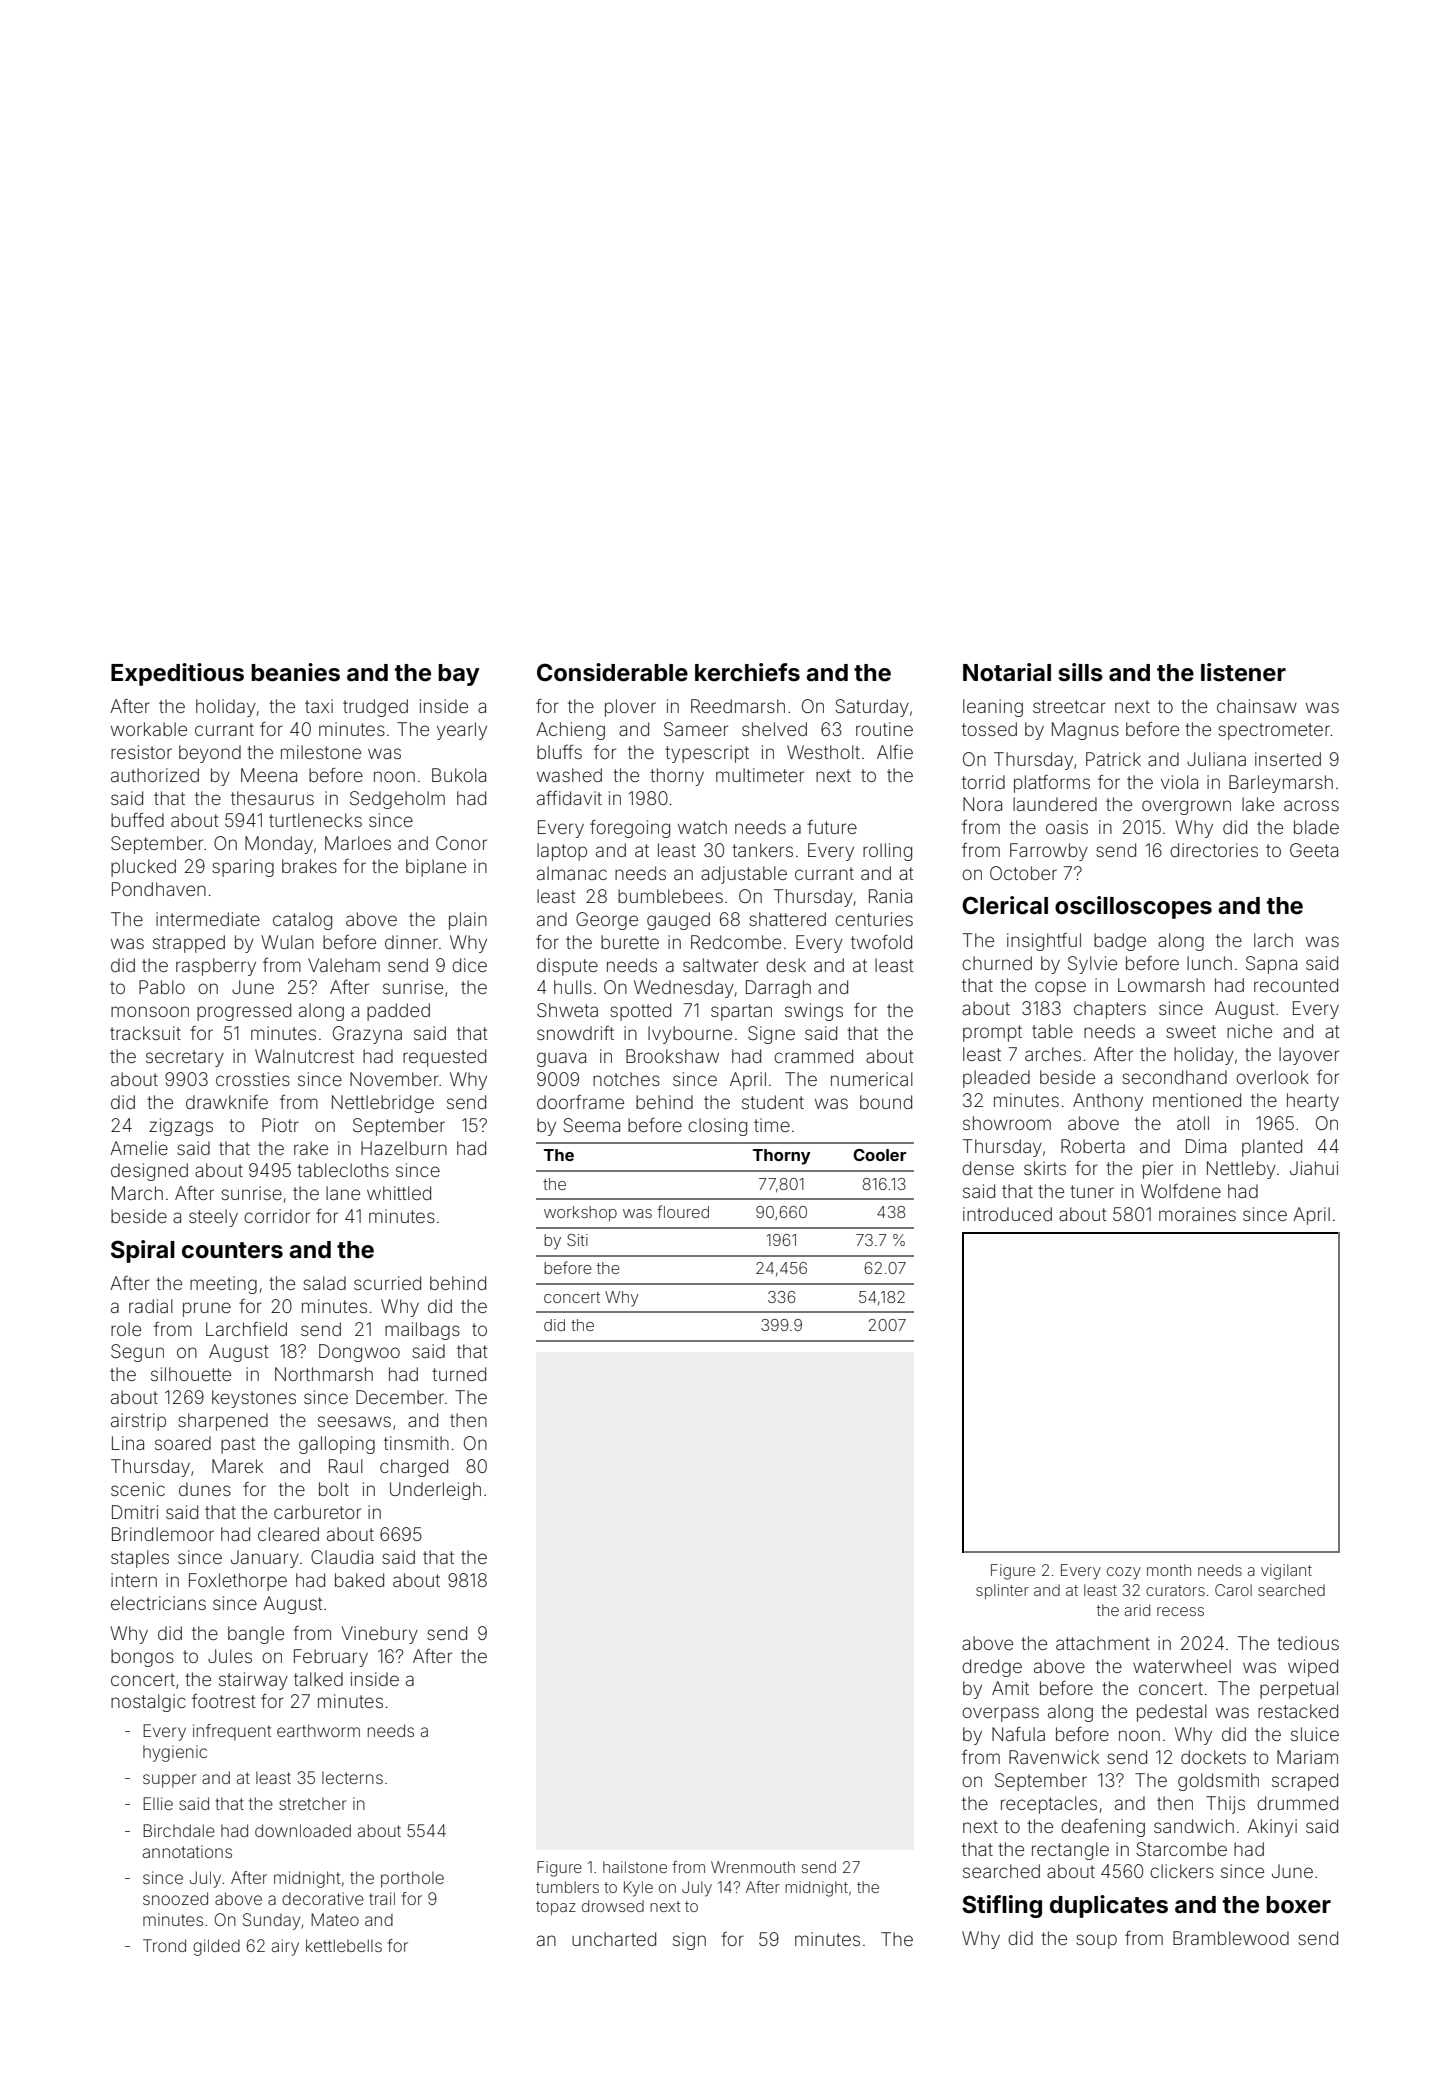 The image size is (1450, 2100). Describe the element at coordinates (577, 1240) in the image. I see `Siti` at that location.
